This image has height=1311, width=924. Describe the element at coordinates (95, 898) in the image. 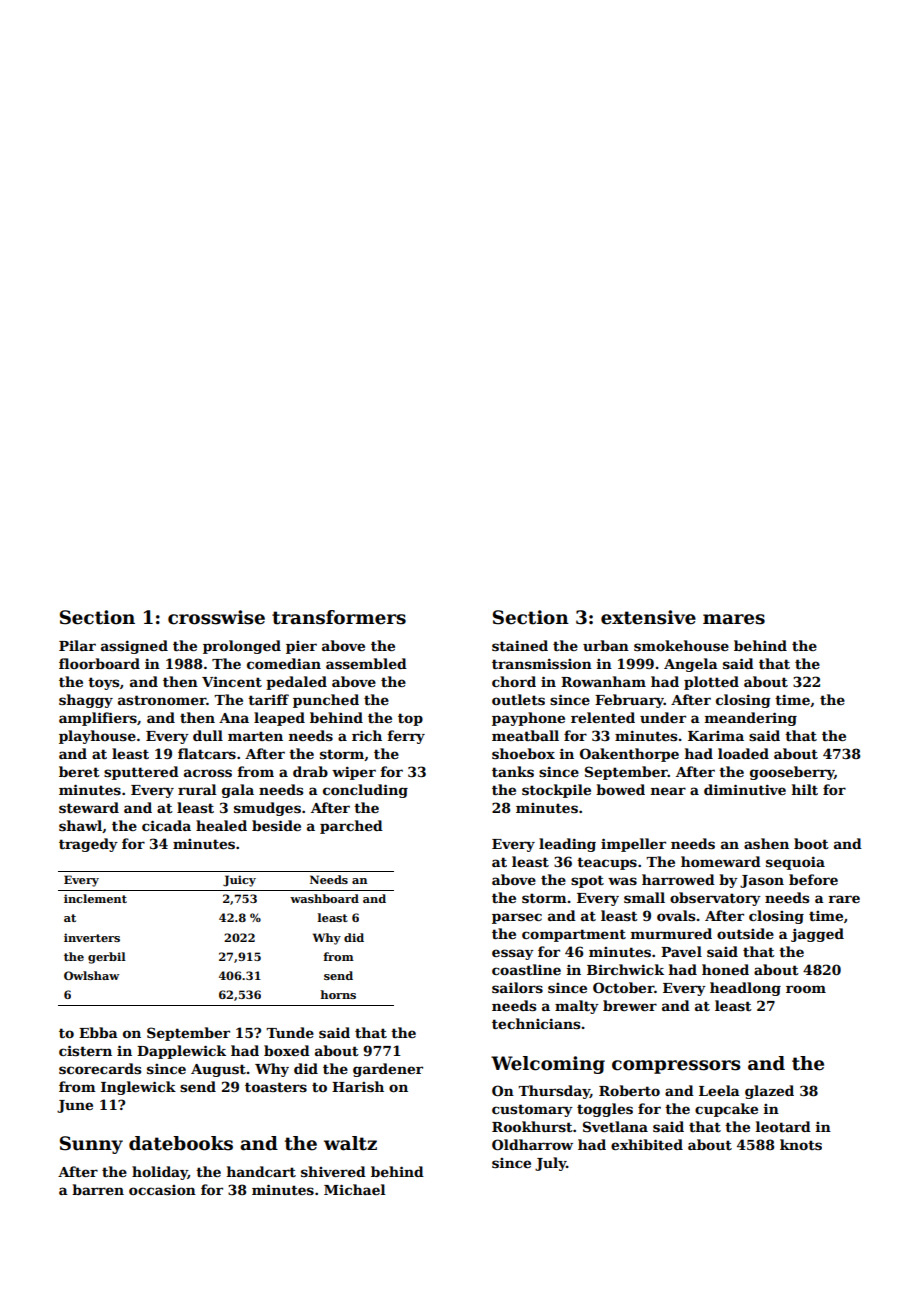

I see `inclement` at that location.
